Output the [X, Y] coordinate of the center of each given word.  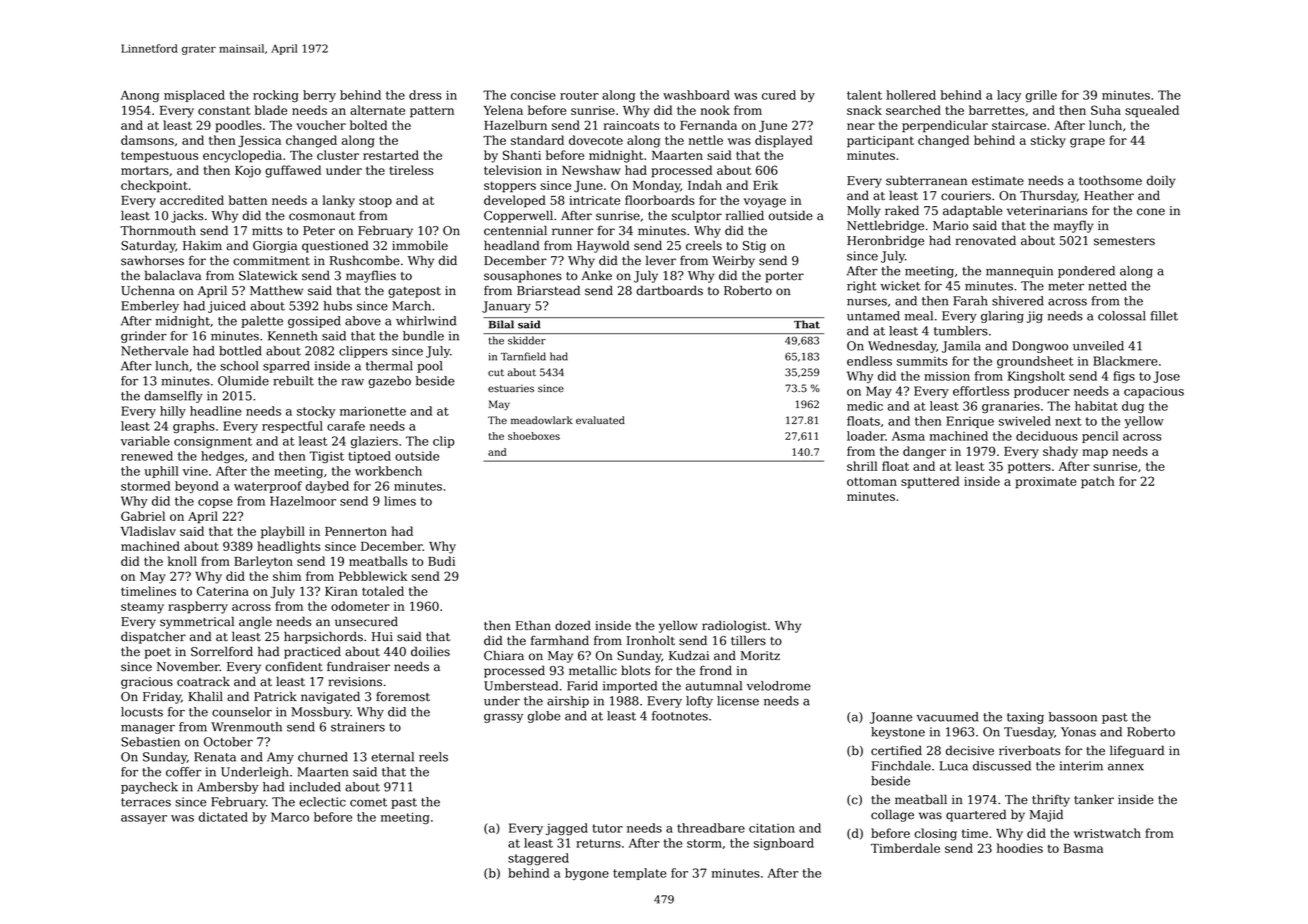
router [579, 95]
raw [353, 382]
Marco [290, 817]
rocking [276, 96]
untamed [873, 316]
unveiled [1098, 346]
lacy [1009, 96]
